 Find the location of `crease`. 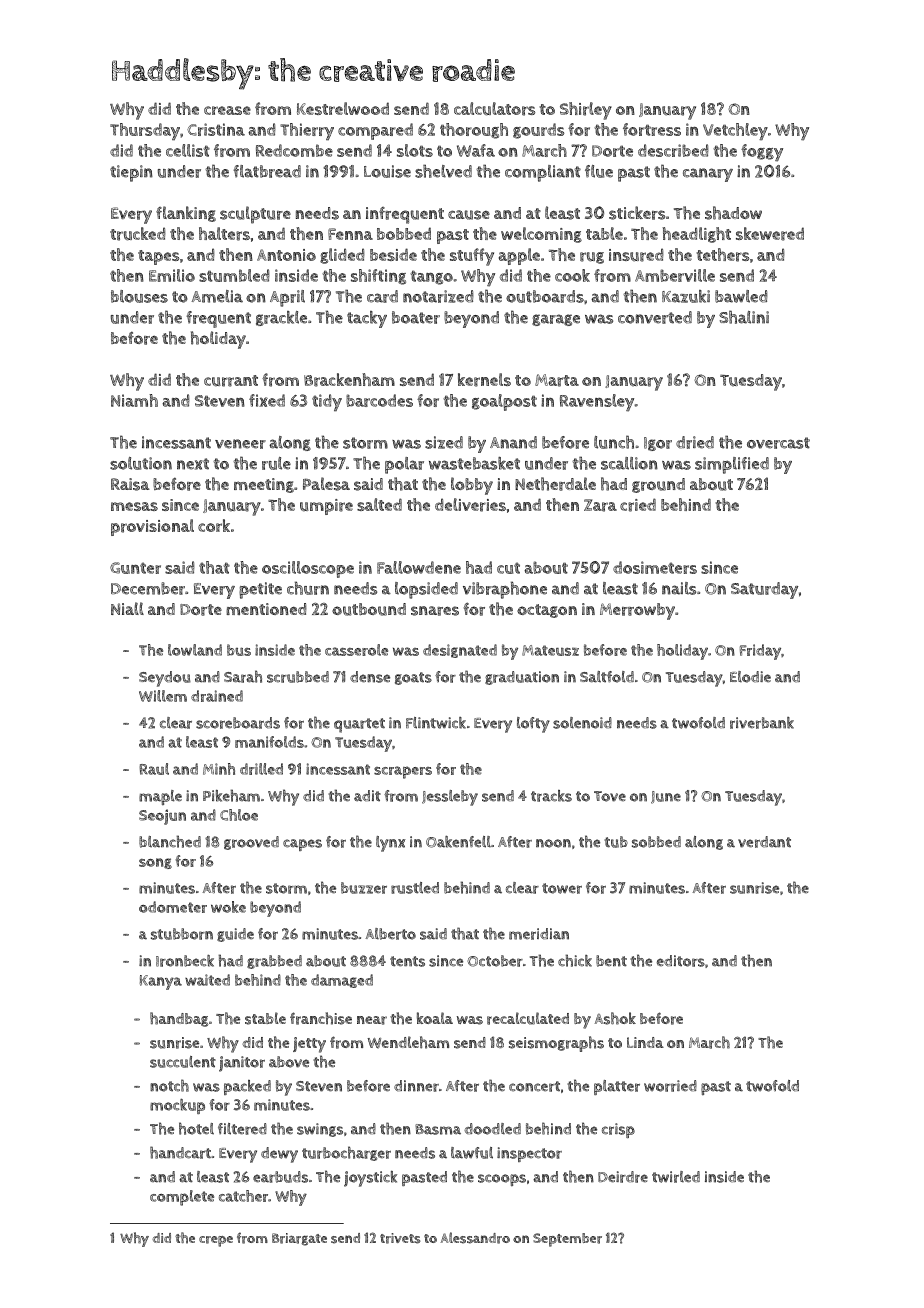

crease is located at coordinates (227, 110).
